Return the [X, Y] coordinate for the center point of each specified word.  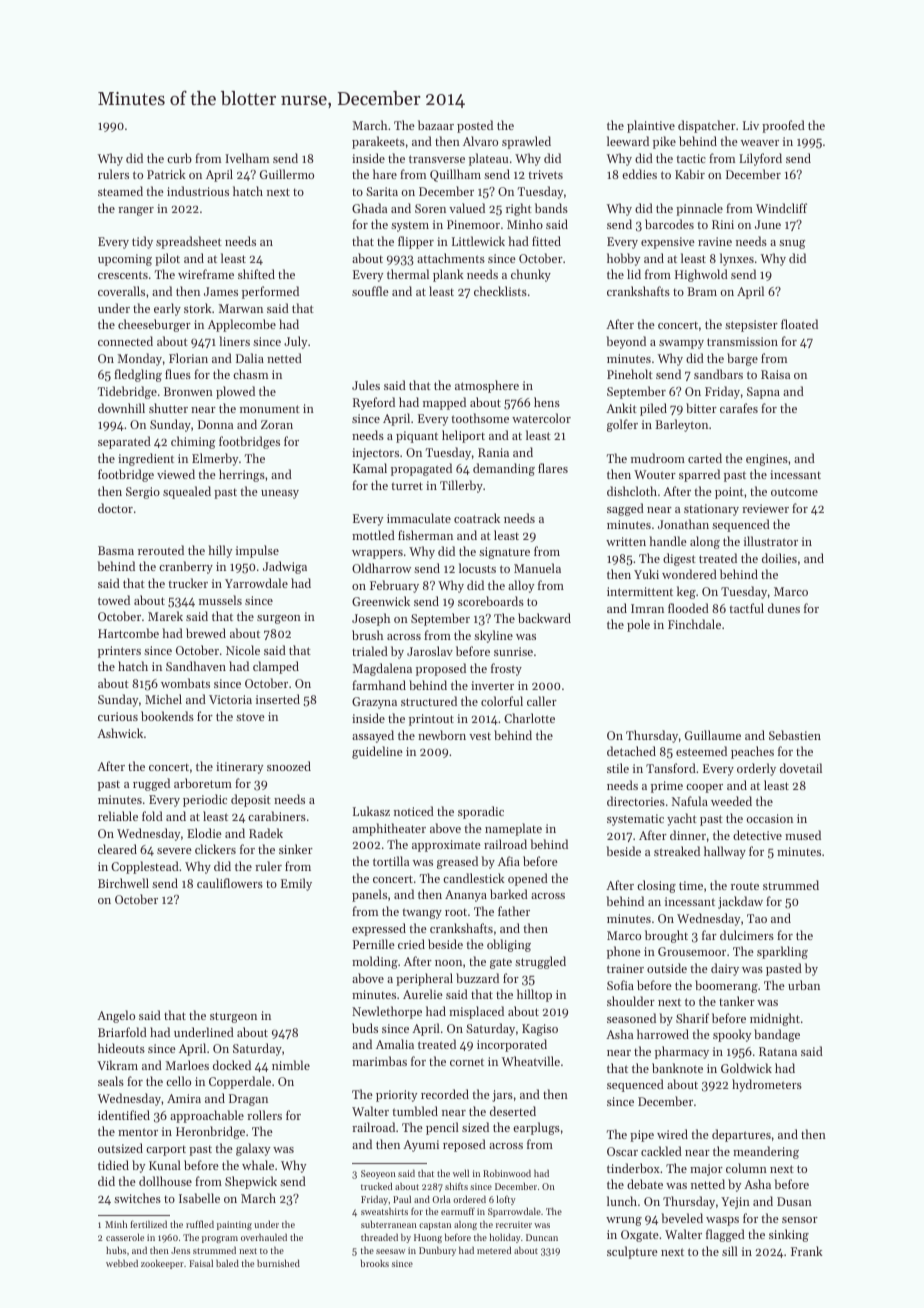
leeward [628, 141]
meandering [766, 1152]
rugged [151, 784]
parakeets [378, 142]
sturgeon [233, 1017]
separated [124, 442]
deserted [513, 1111]
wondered [689, 574]
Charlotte [529, 718]
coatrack [477, 518]
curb [179, 158]
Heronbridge [210, 1132]
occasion [770, 818]
